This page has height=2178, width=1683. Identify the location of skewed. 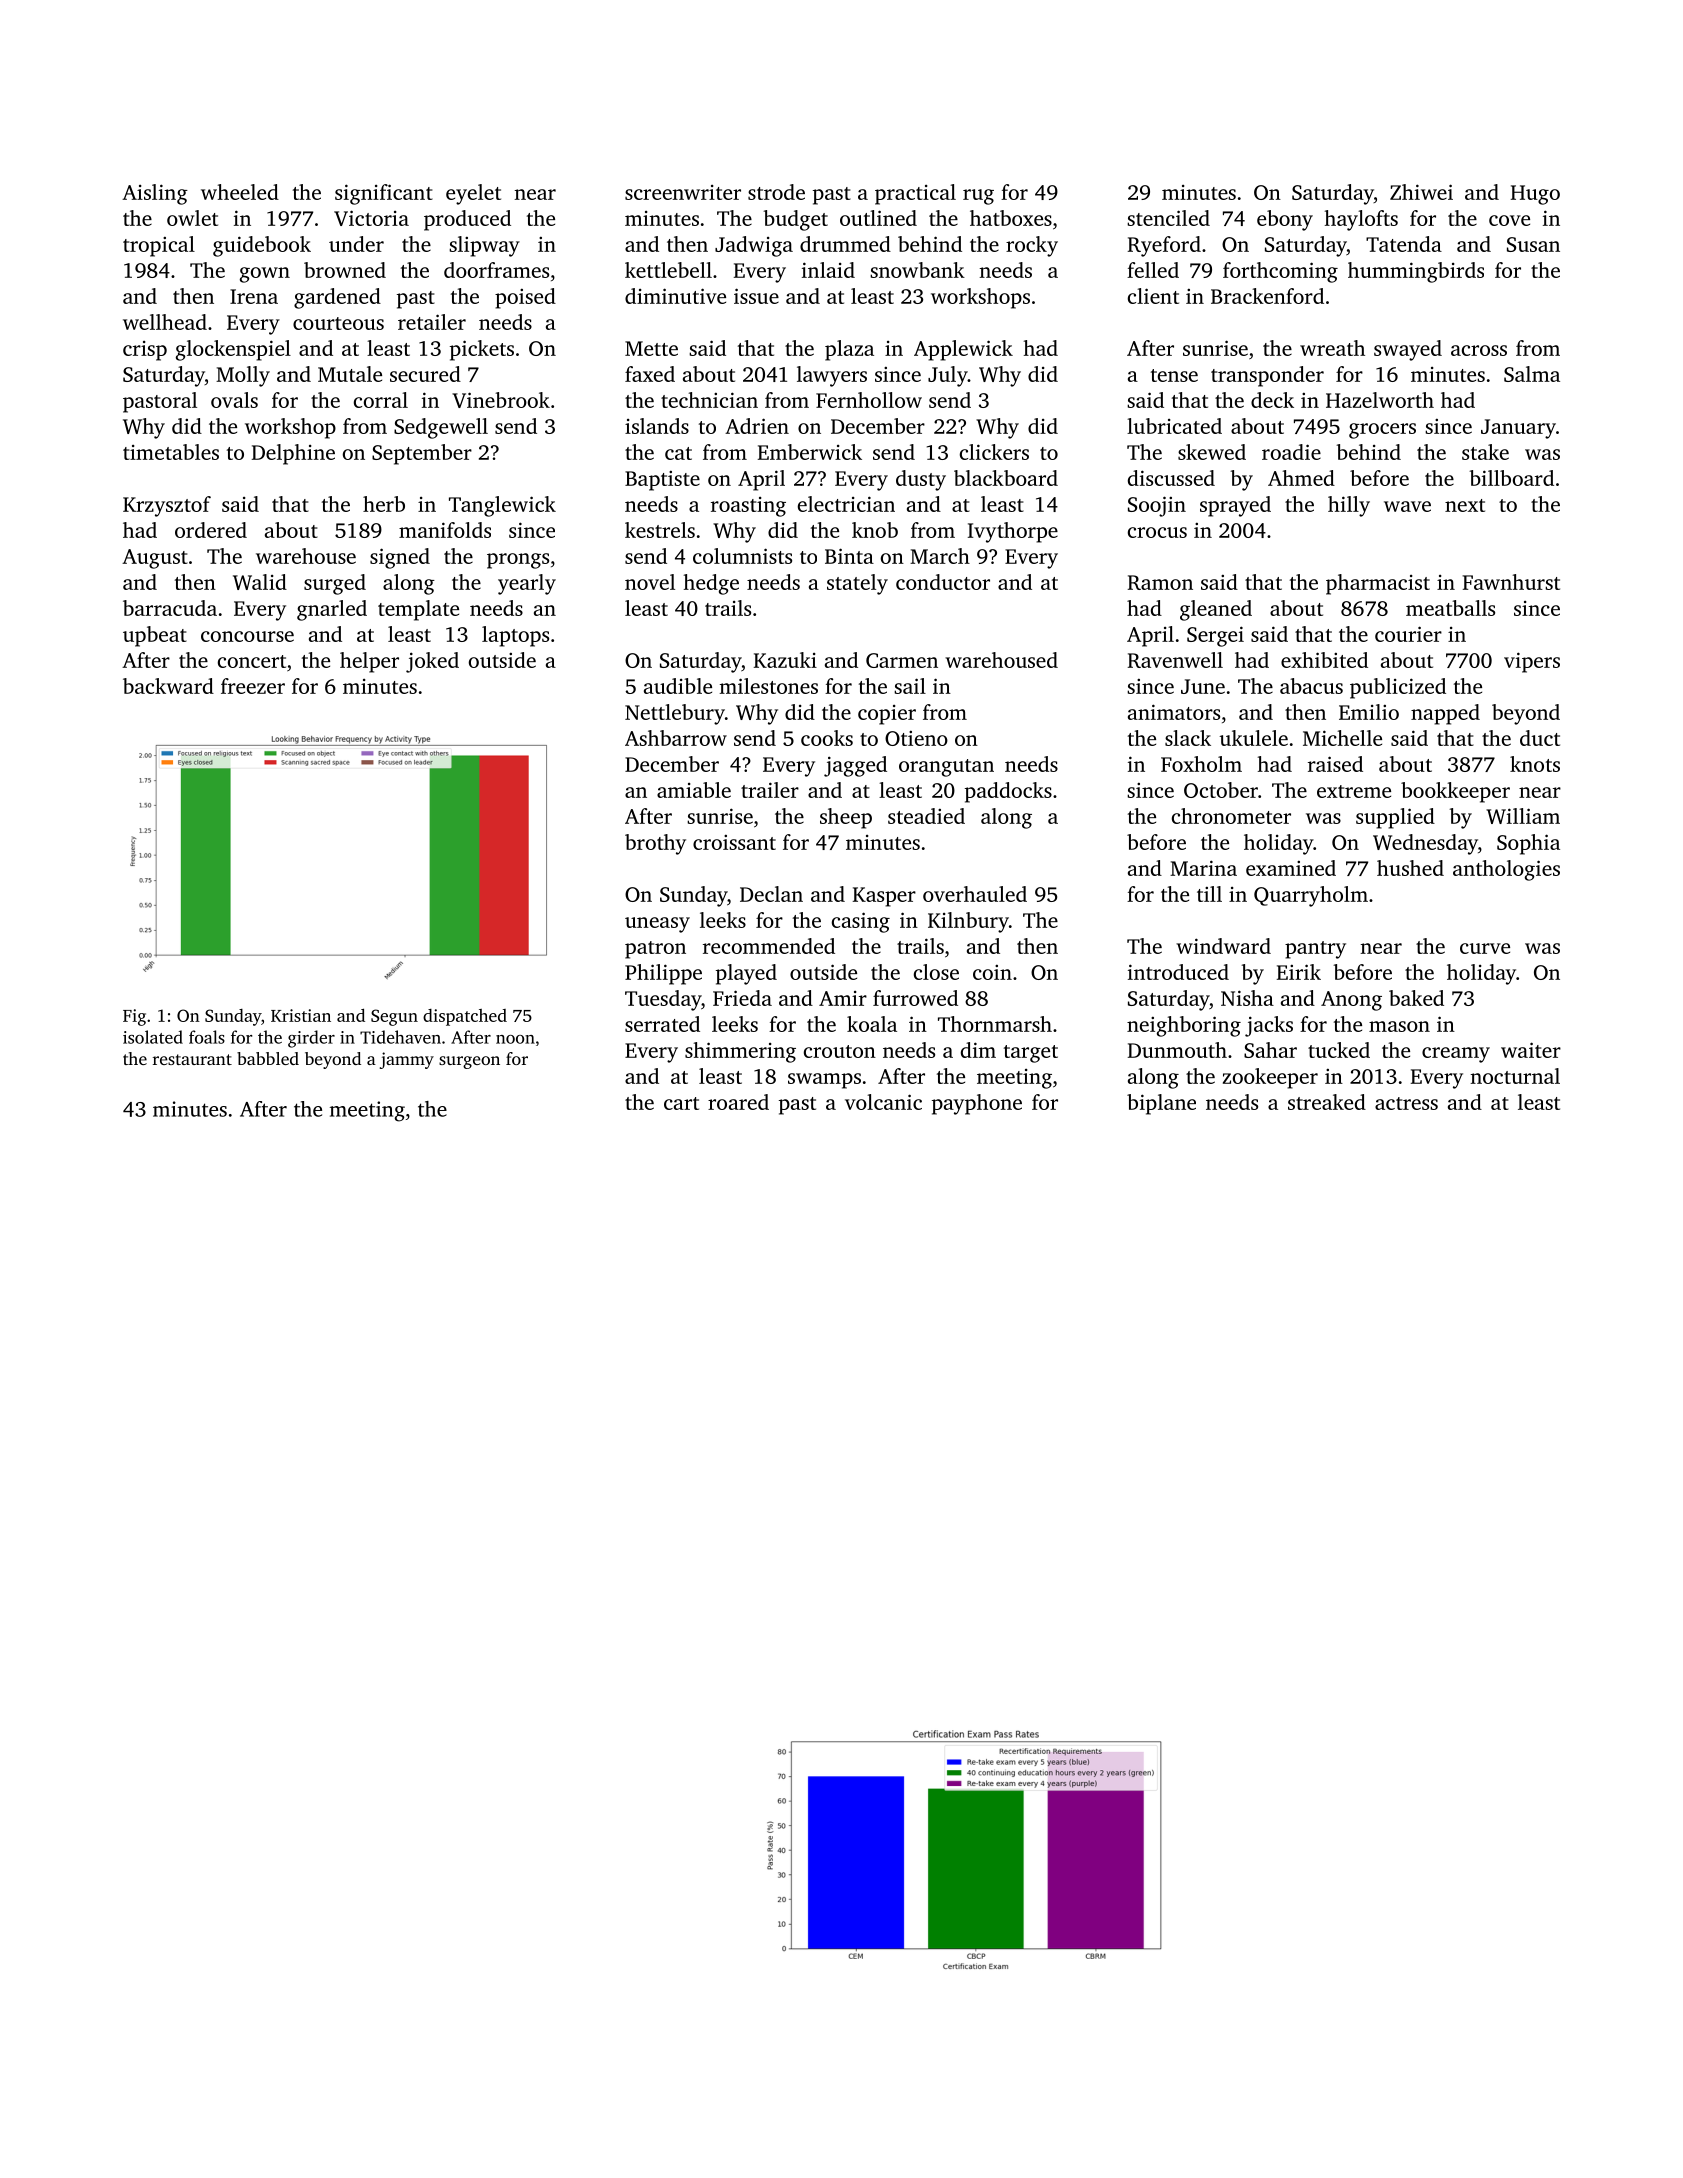
(1212, 452).
